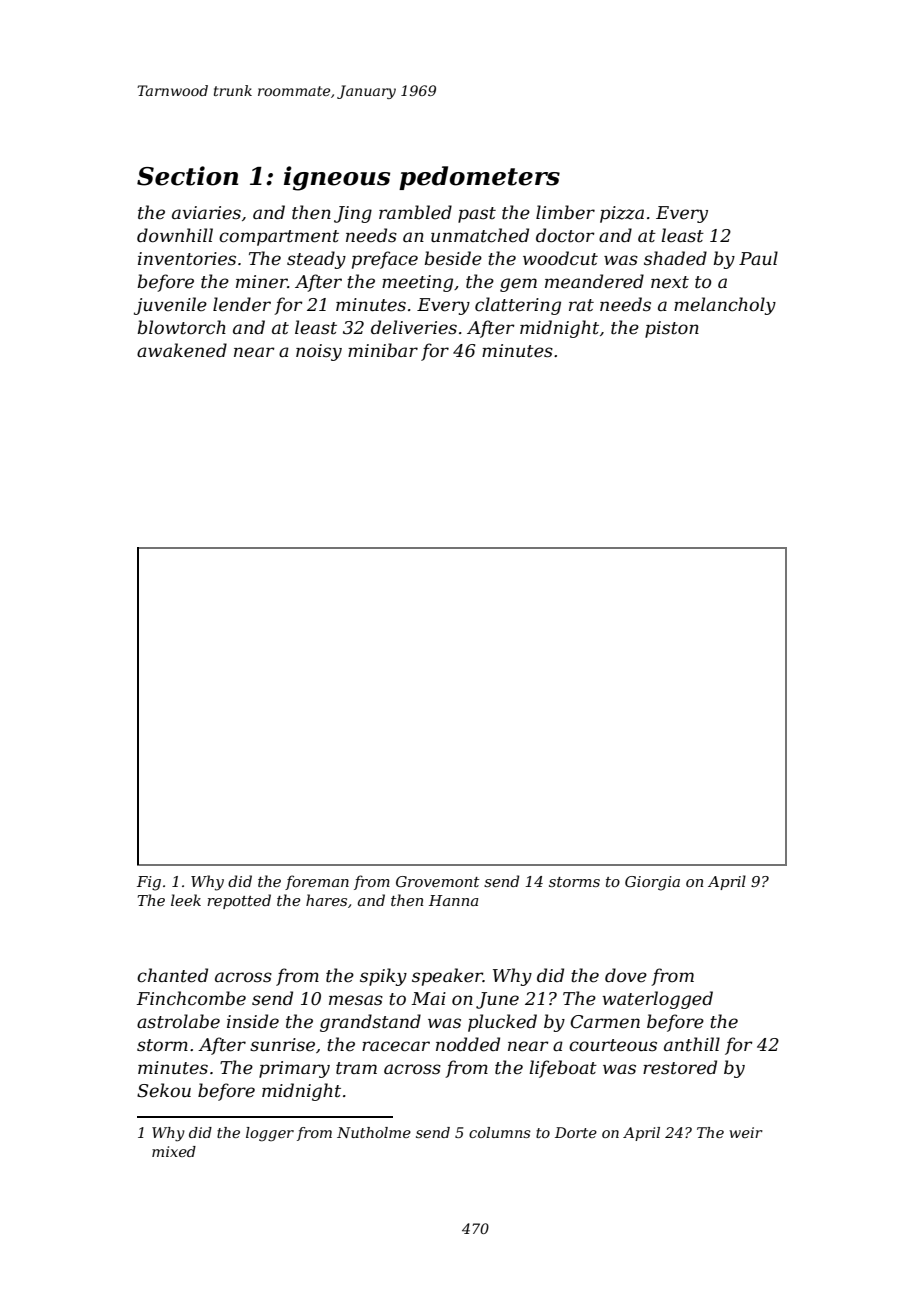  Describe the element at coordinates (319, 352) in the page. I see `noisy` at that location.
